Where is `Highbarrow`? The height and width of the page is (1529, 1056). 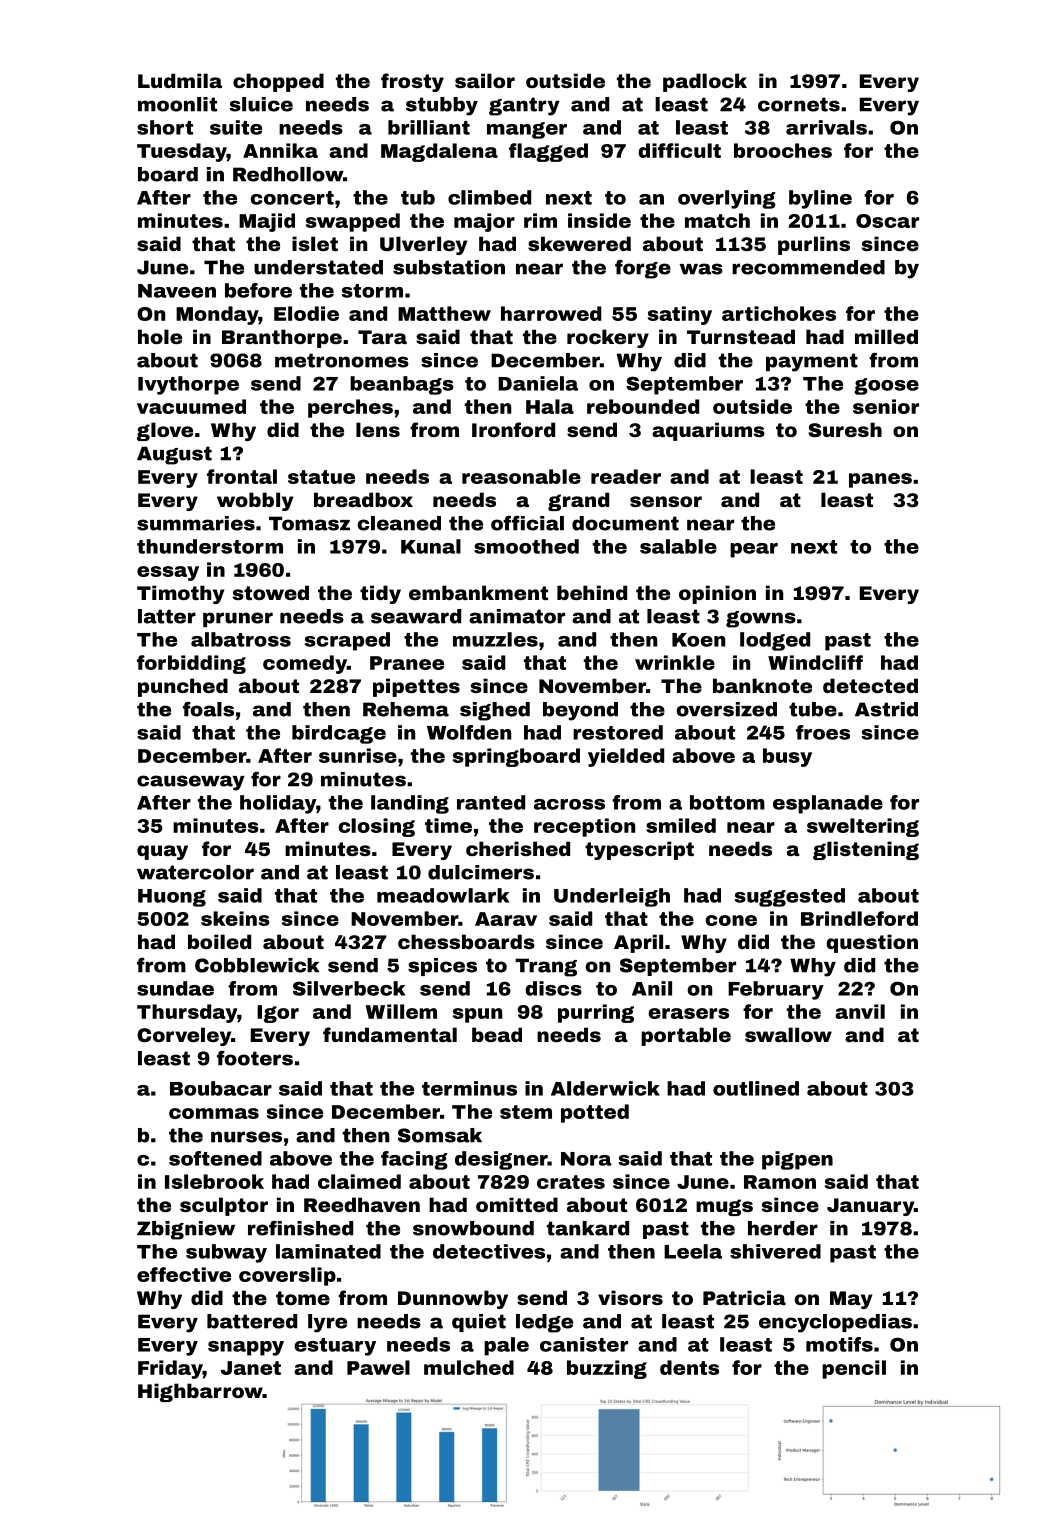 Highbarrow is located at coordinates (200, 1392).
